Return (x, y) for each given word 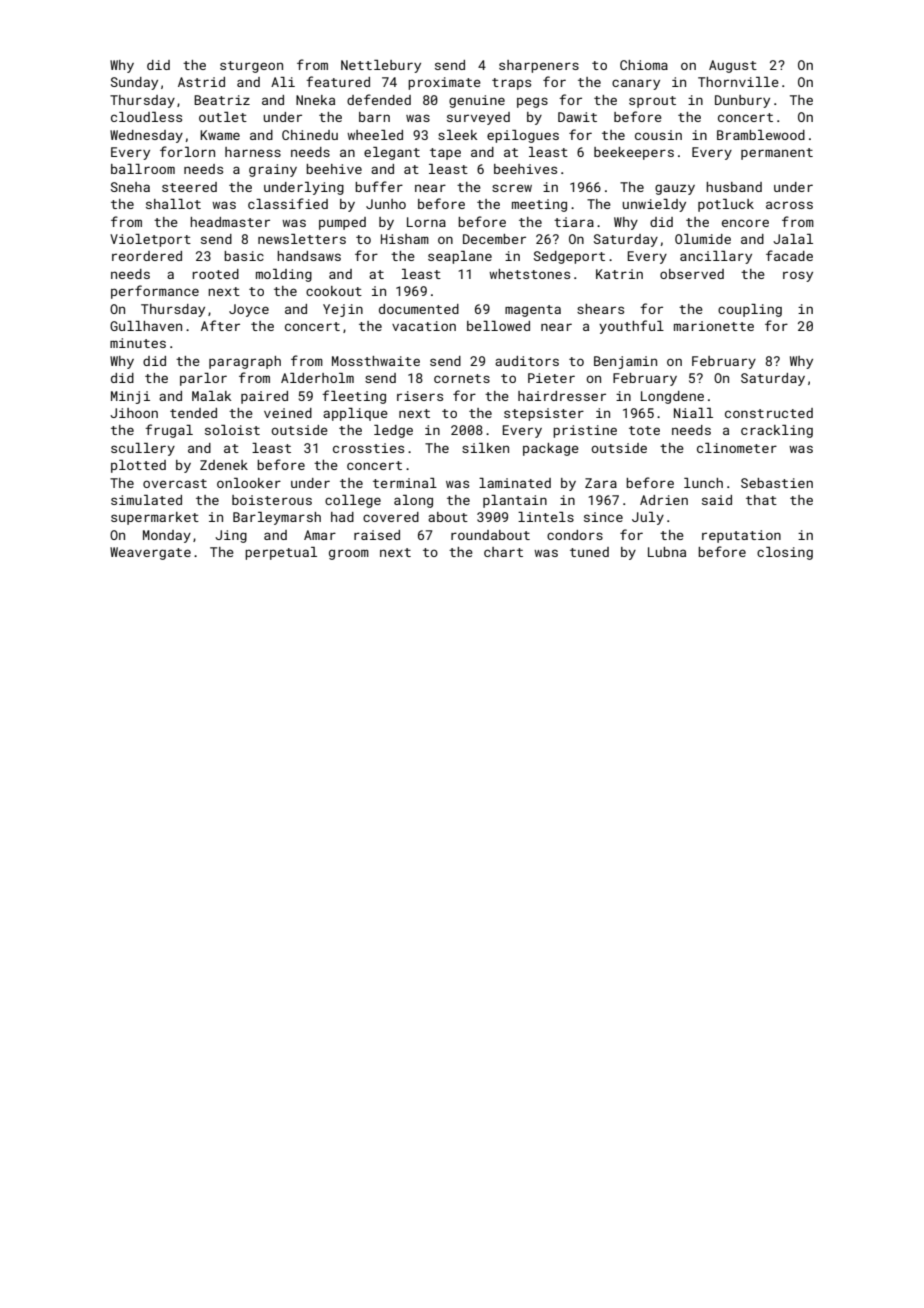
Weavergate (150, 553)
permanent (777, 154)
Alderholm (317, 378)
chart (503, 552)
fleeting (354, 397)
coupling (750, 310)
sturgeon (251, 67)
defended (379, 99)
